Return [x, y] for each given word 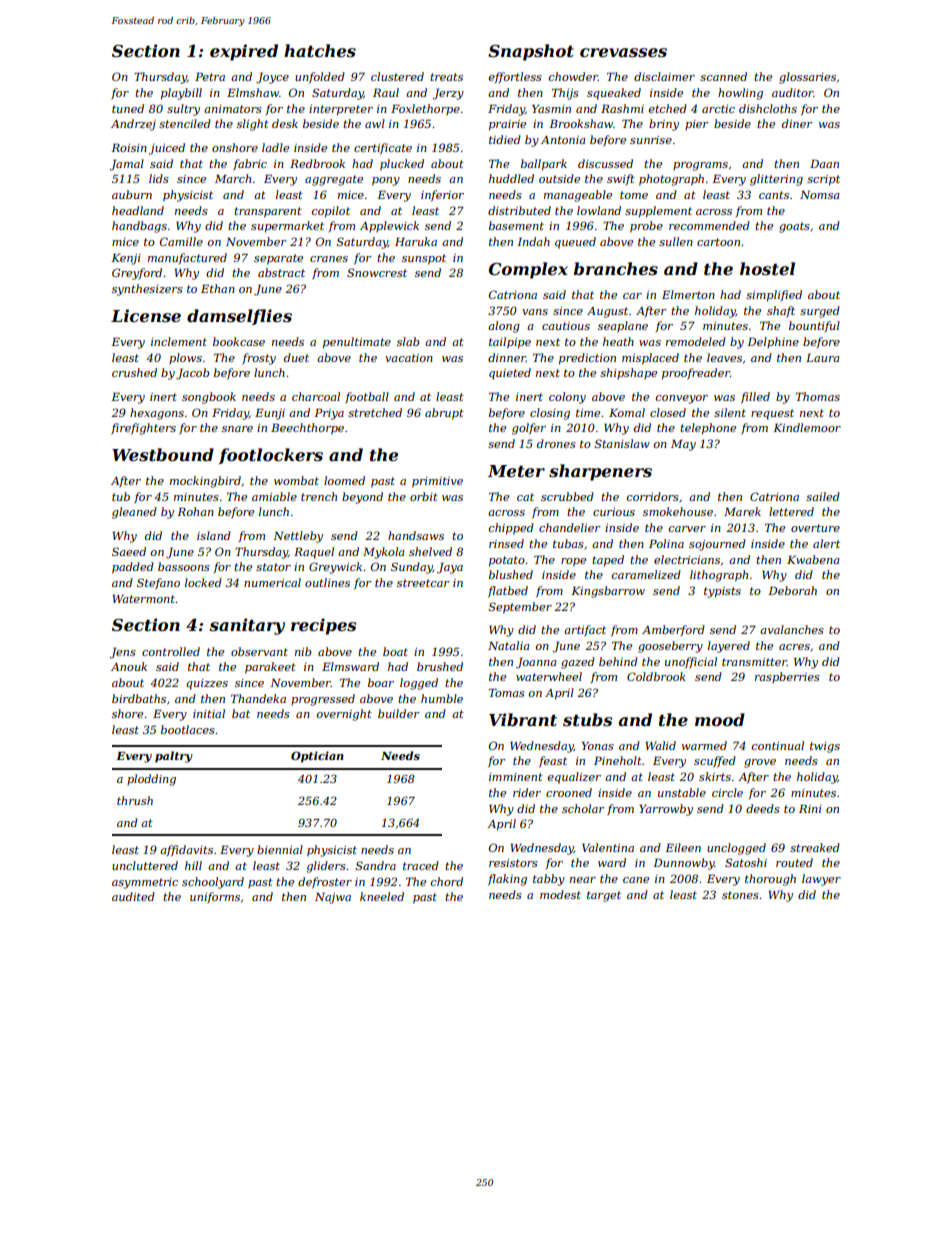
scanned [723, 76]
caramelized [646, 574]
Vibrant [523, 719]
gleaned [134, 513]
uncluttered [145, 865]
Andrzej [133, 125]
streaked [815, 847]
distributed [519, 210]
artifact [585, 631]
